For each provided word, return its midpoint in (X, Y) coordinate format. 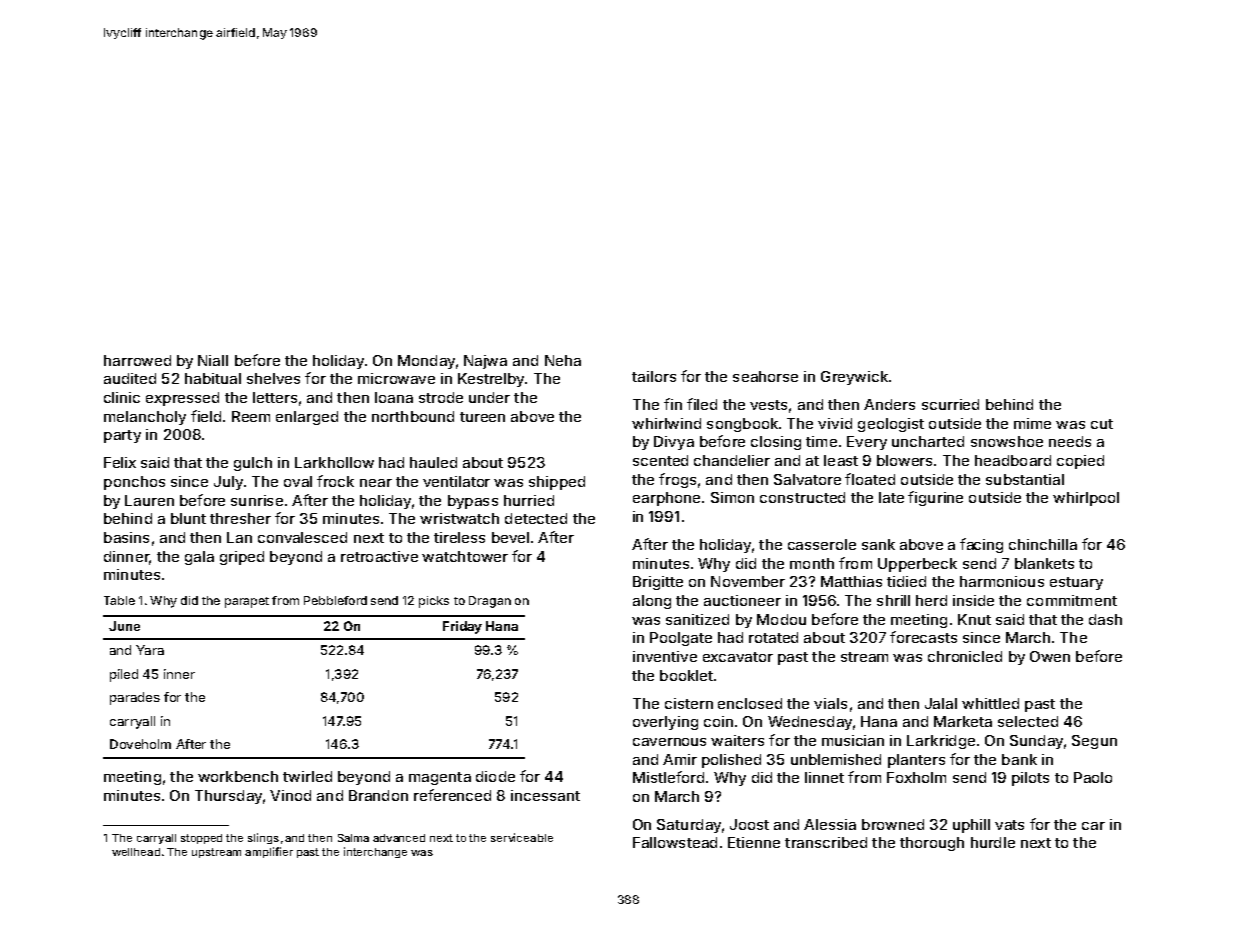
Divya (674, 443)
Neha (563, 360)
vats (1009, 825)
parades (135, 698)
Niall (213, 360)
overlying (665, 723)
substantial (1025, 479)
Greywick (854, 378)
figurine (935, 498)
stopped (201, 839)
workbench (238, 776)
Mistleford (668, 777)
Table (119, 600)
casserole (822, 544)
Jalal (941, 703)
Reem (251, 416)
